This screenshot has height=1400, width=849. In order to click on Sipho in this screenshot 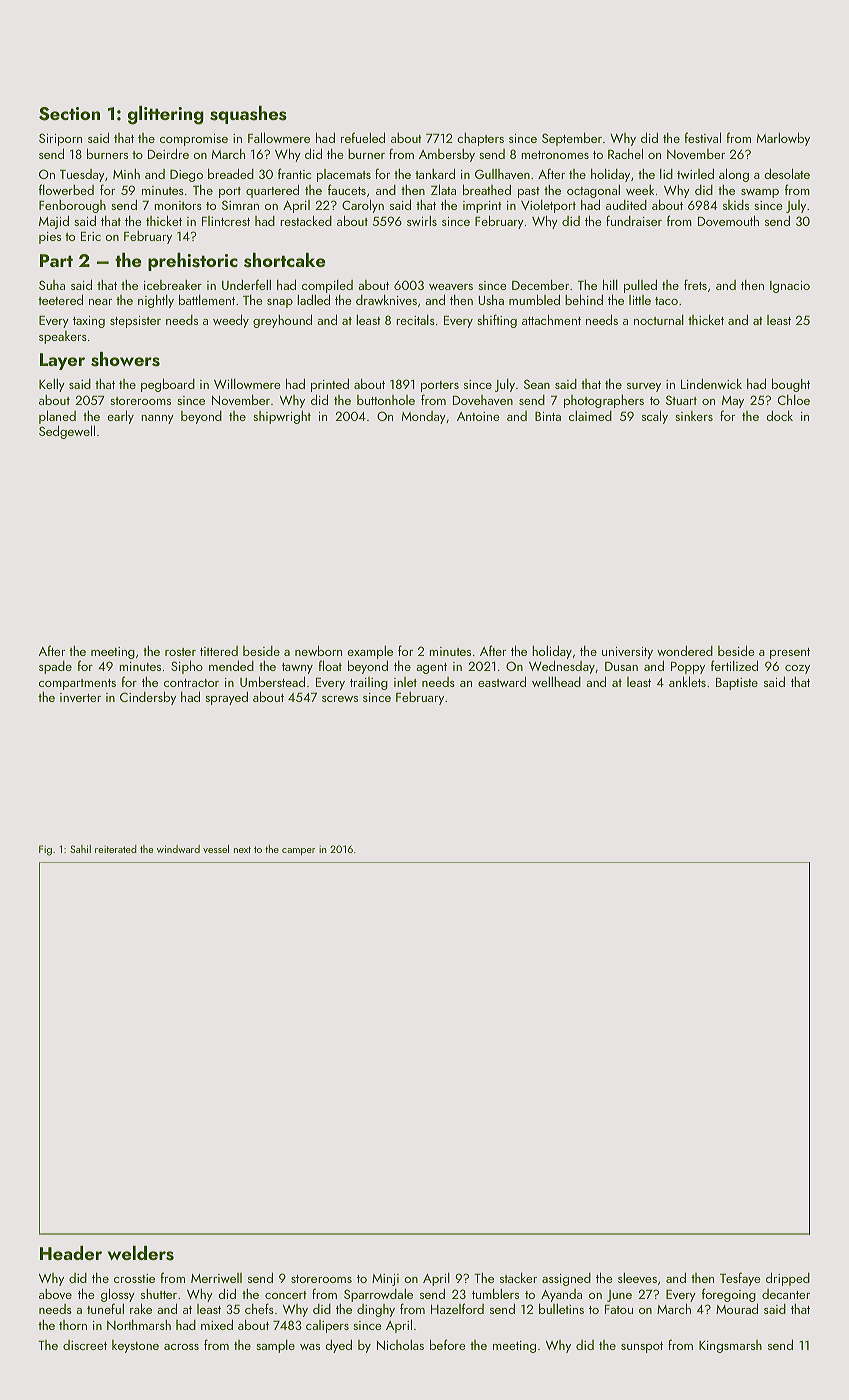, I will do `click(187, 667)`.
